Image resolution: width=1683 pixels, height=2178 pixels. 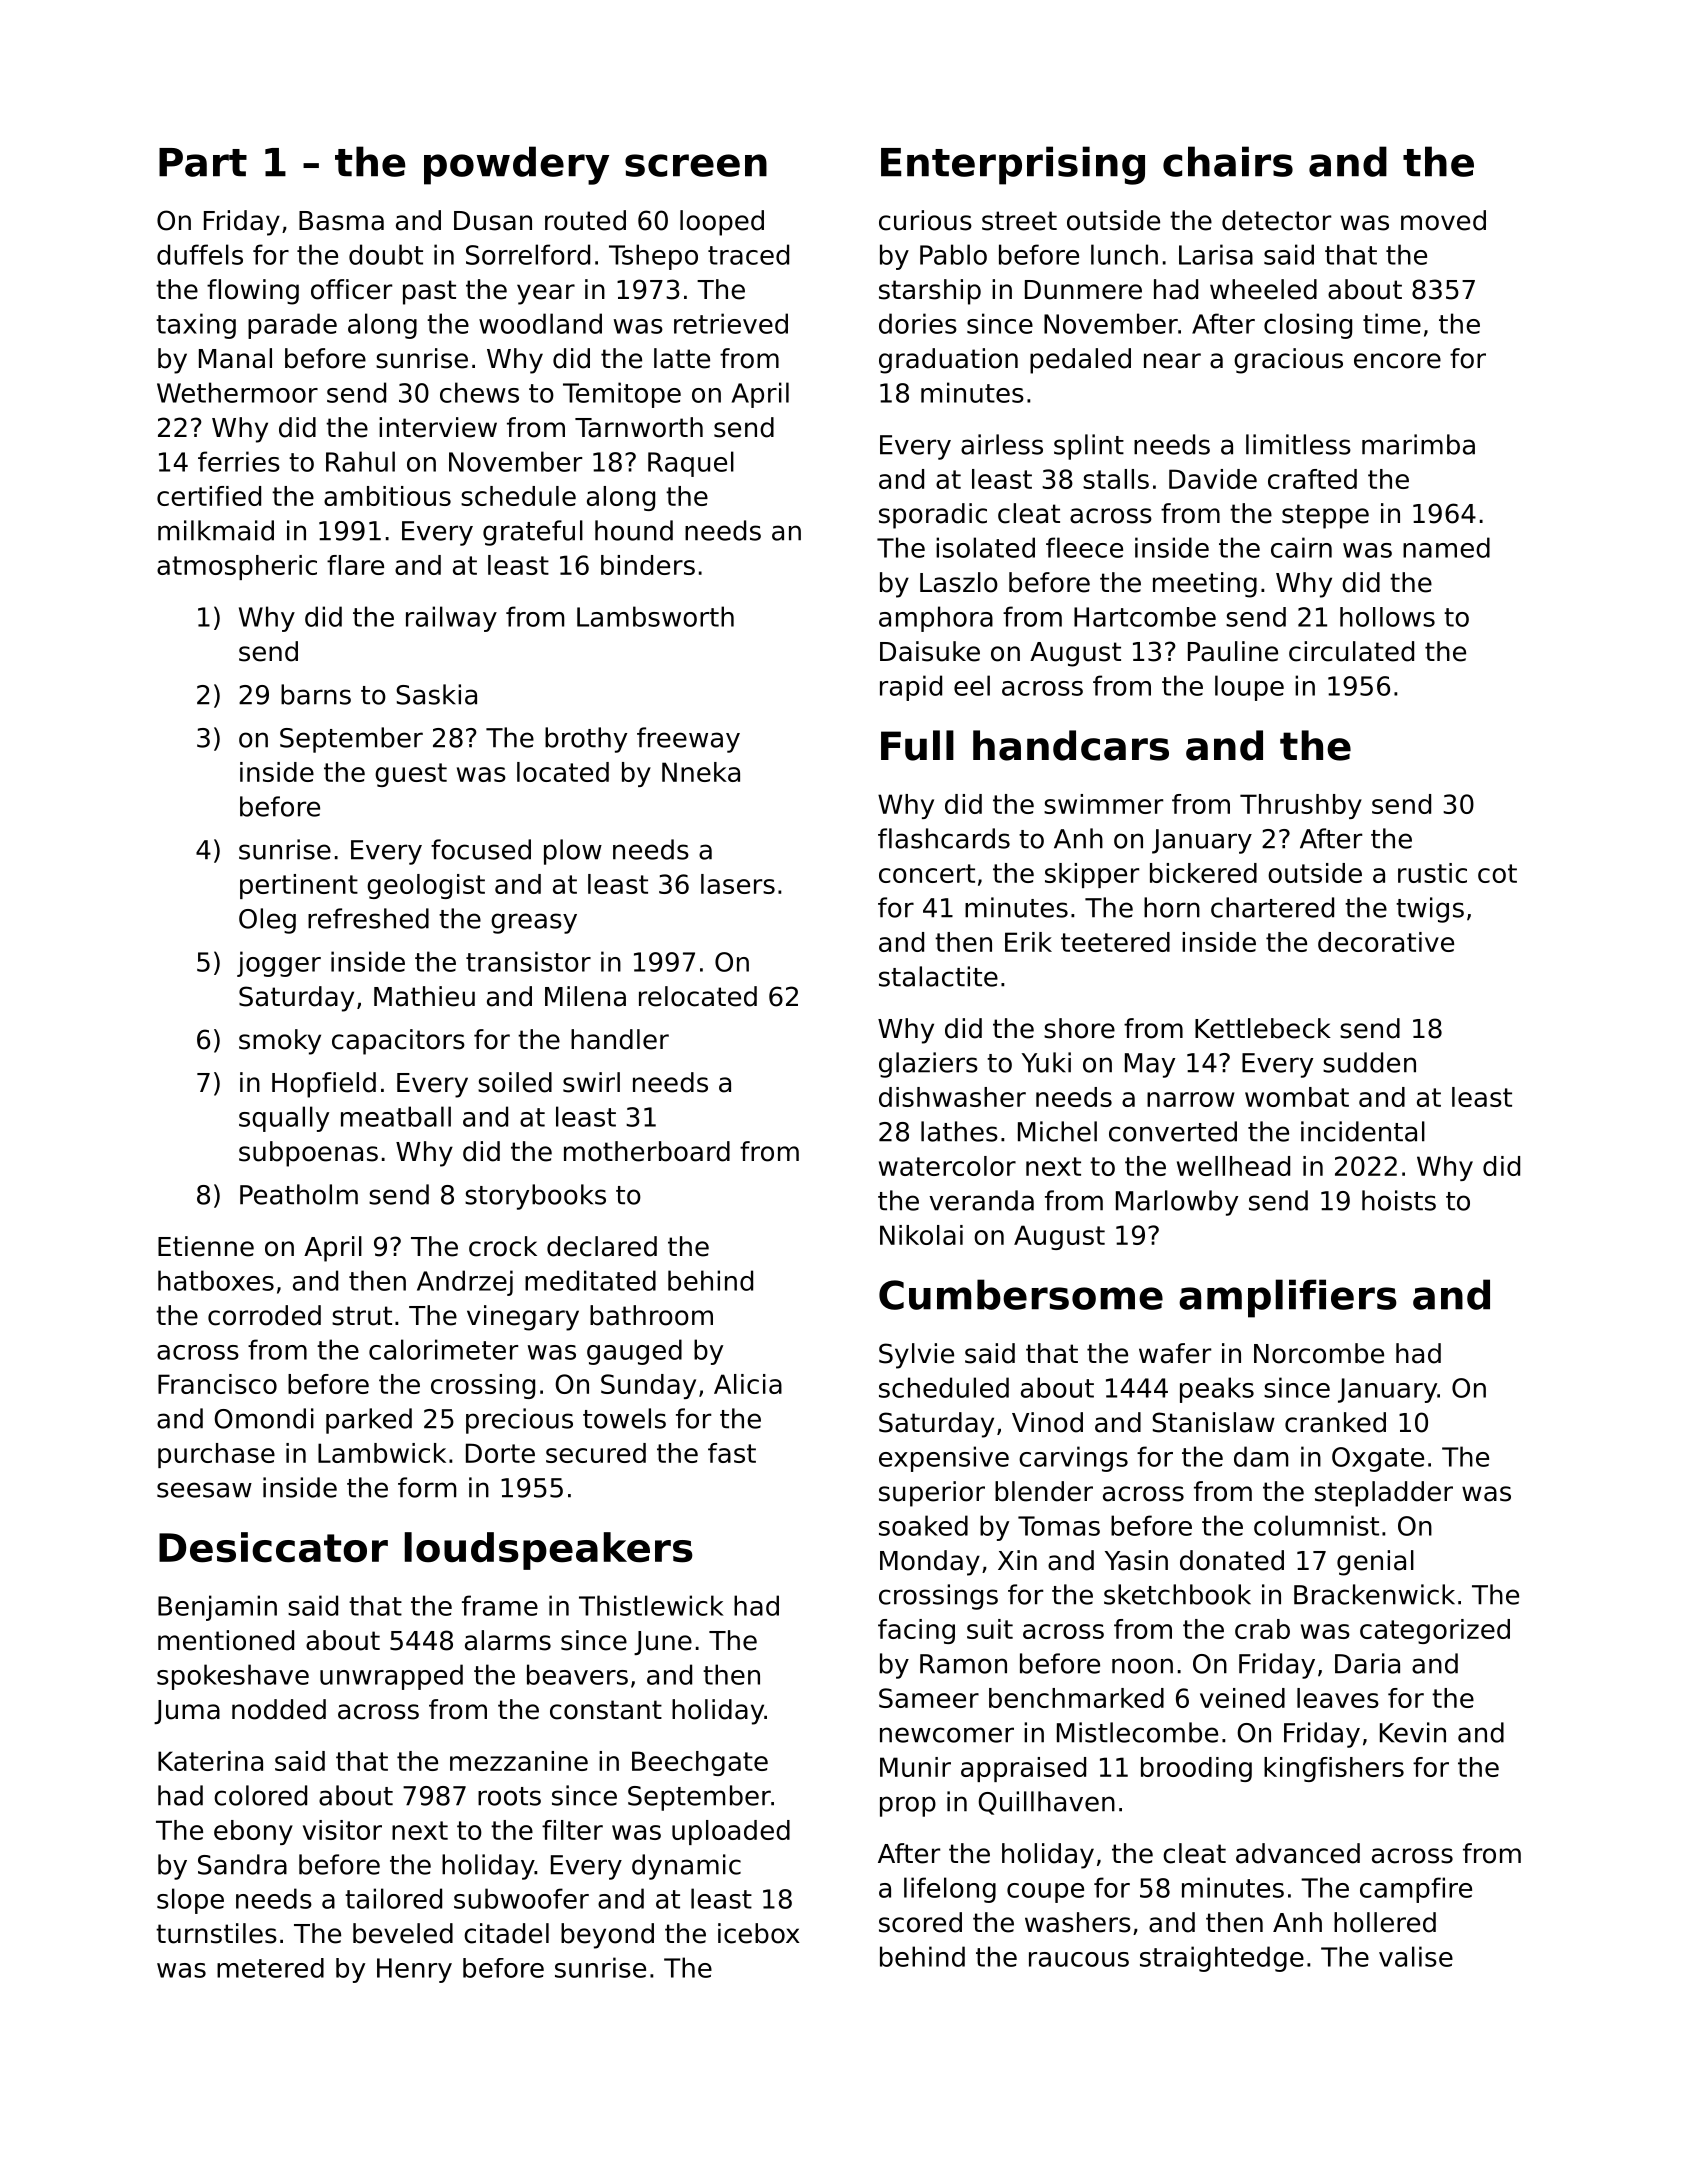 What do you see at coordinates (242, 1864) in the screenshot?
I see `Sandra` at bounding box center [242, 1864].
